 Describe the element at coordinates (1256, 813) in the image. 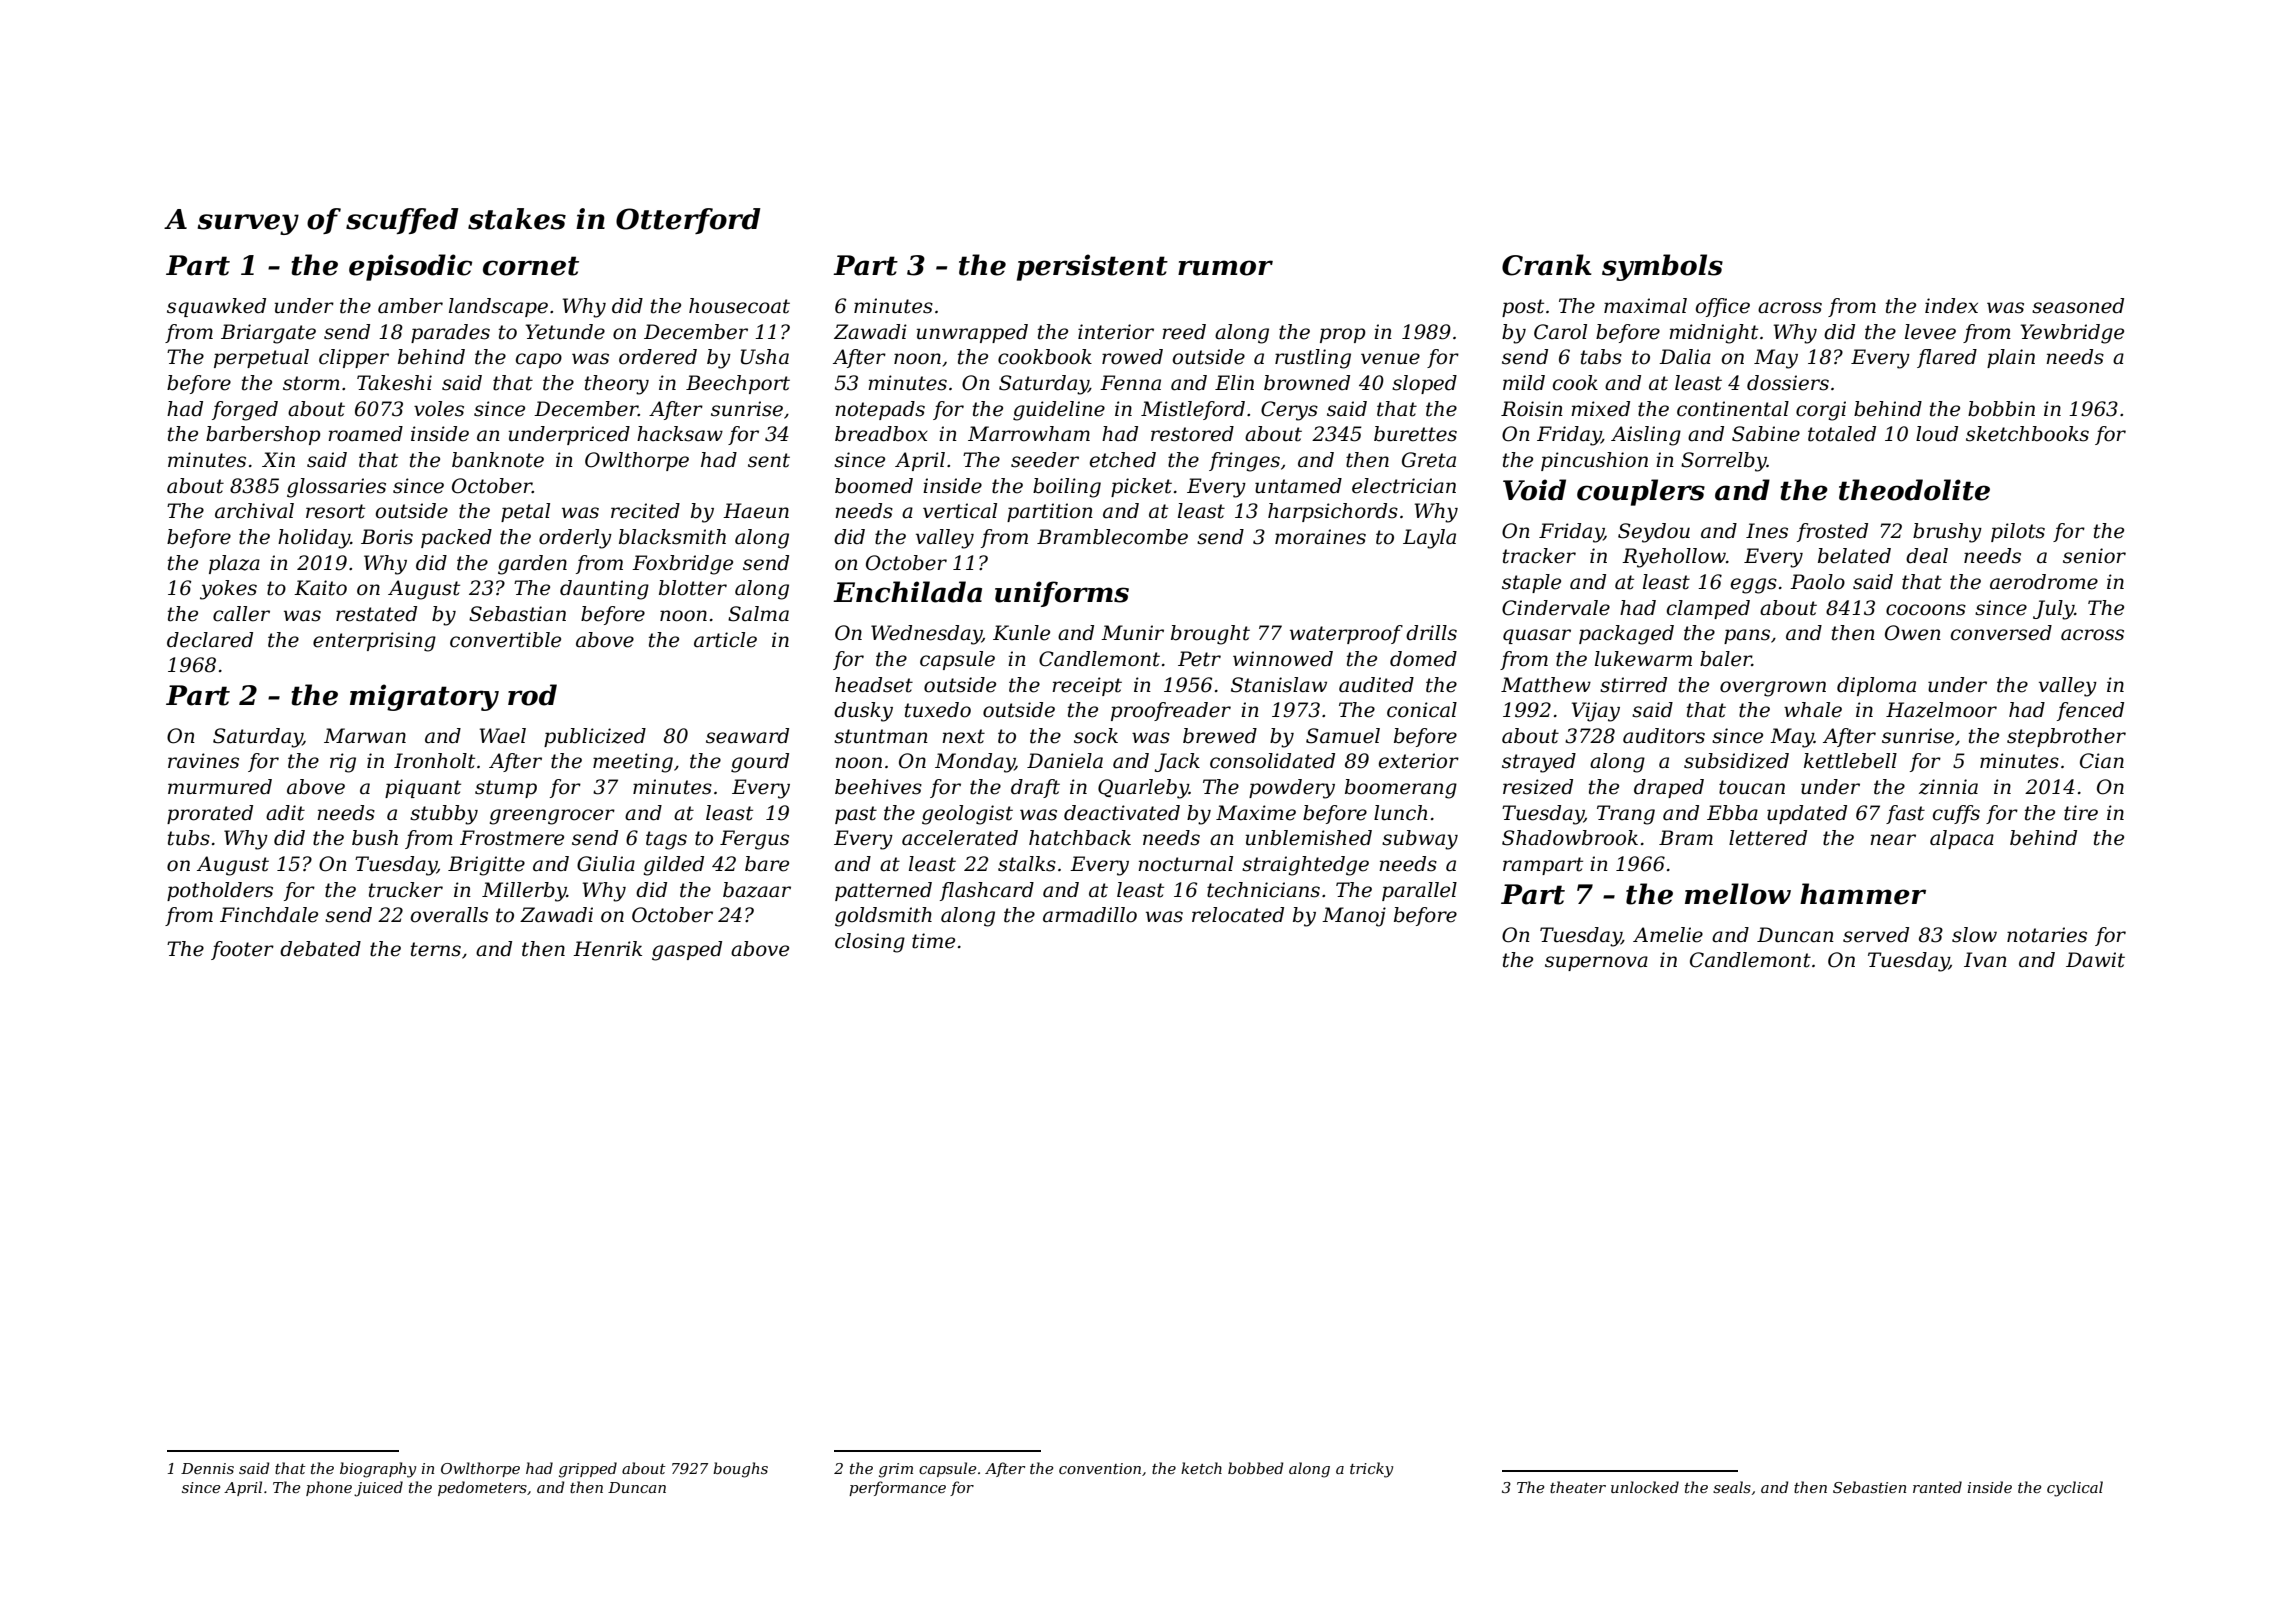

I see `Maxime` at that location.
